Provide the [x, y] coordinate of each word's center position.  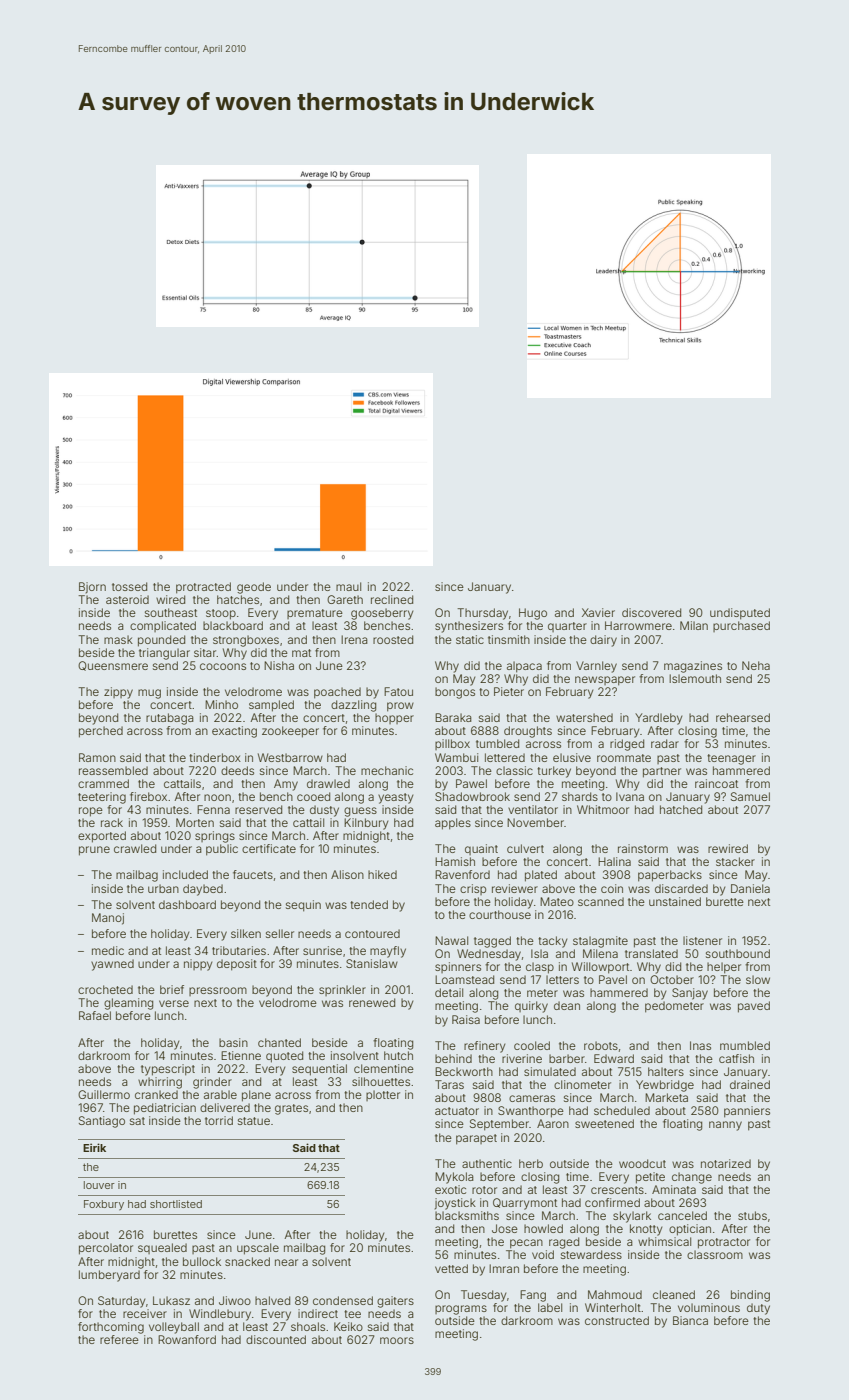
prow [400, 707]
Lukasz [171, 1300]
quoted [284, 1057]
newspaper [605, 681]
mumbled [745, 1045]
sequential [319, 1070]
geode [254, 588]
